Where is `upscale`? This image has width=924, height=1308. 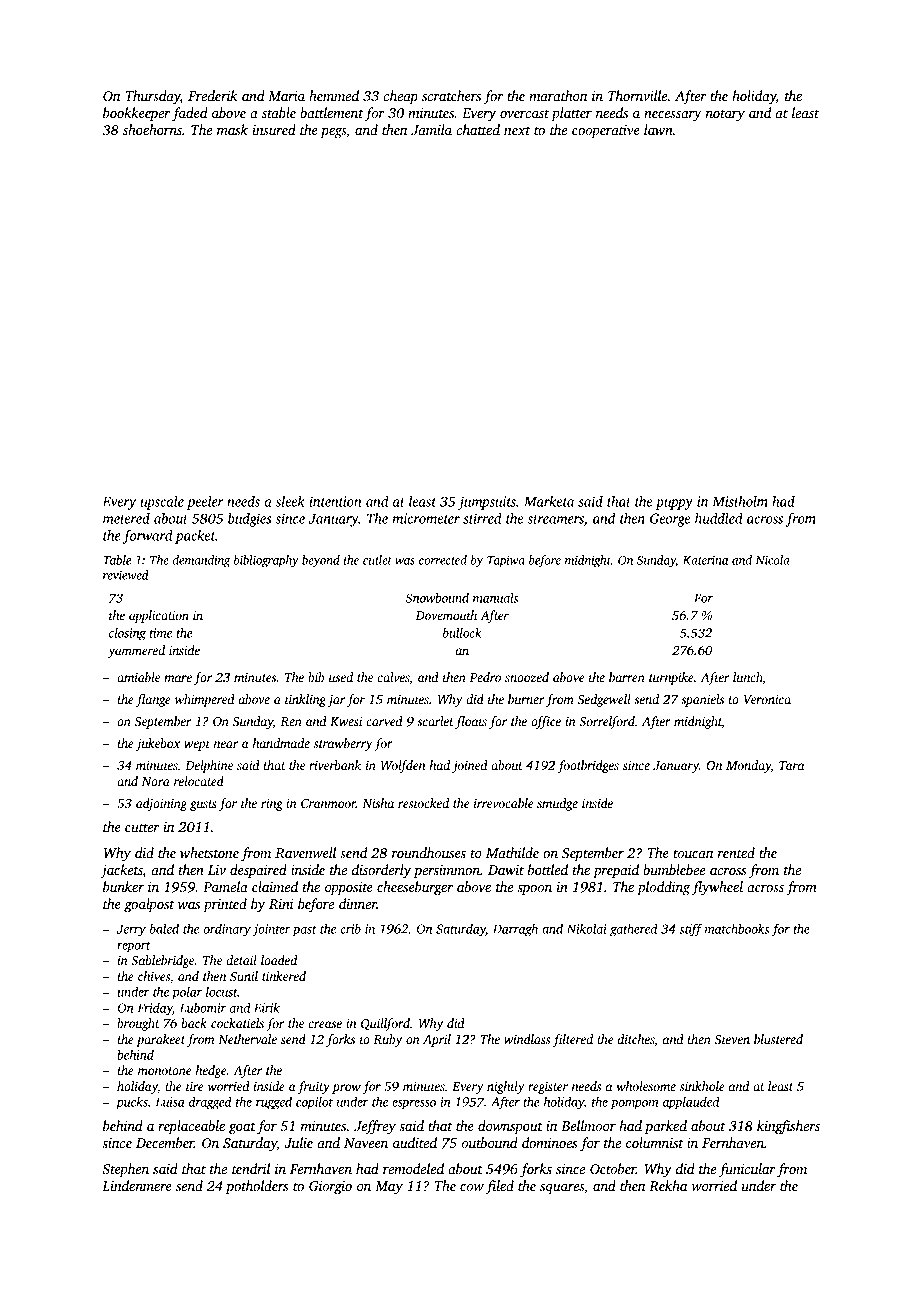 upscale is located at coordinates (162, 503).
